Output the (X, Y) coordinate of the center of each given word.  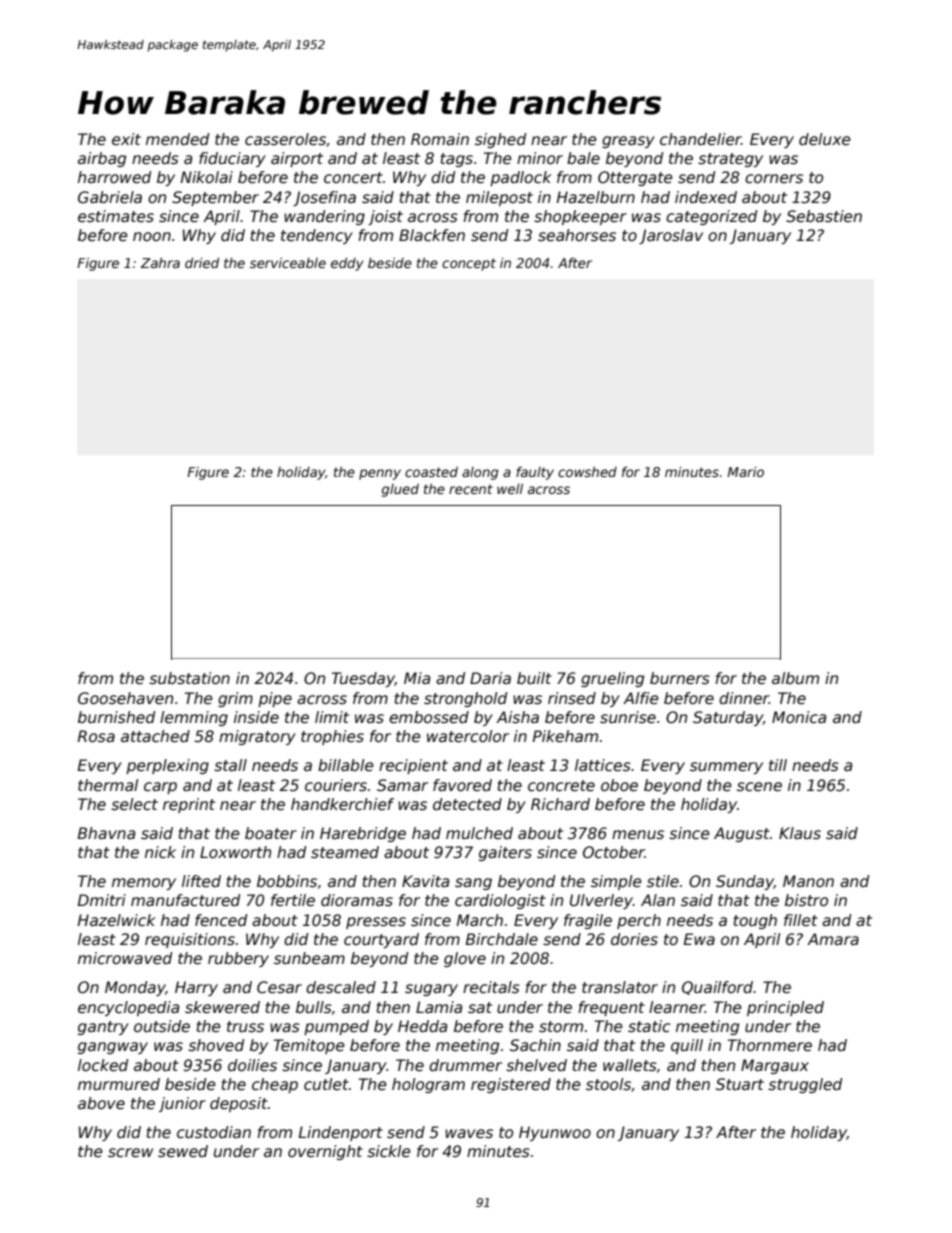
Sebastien (824, 216)
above (101, 1103)
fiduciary (232, 159)
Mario (745, 472)
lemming (194, 718)
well (510, 489)
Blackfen (432, 235)
